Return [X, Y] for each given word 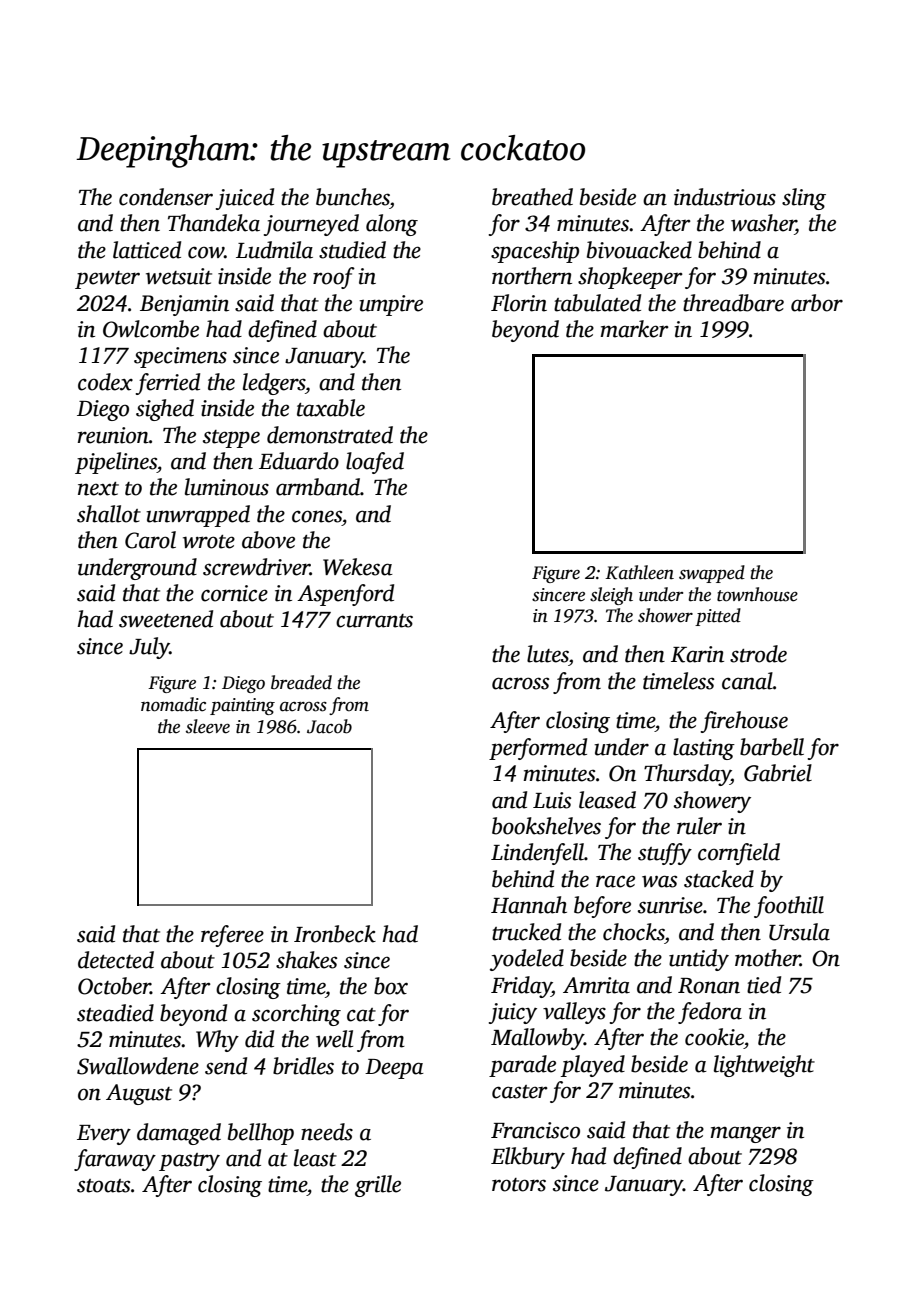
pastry [189, 1162]
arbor [817, 303]
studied [352, 250]
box [391, 986]
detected [116, 960]
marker [634, 329]
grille [378, 1186]
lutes [548, 654]
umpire [391, 305]
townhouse [757, 594]
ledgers [274, 384]
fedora [710, 1013]
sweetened [166, 619]
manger [745, 1134]
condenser [166, 197]
